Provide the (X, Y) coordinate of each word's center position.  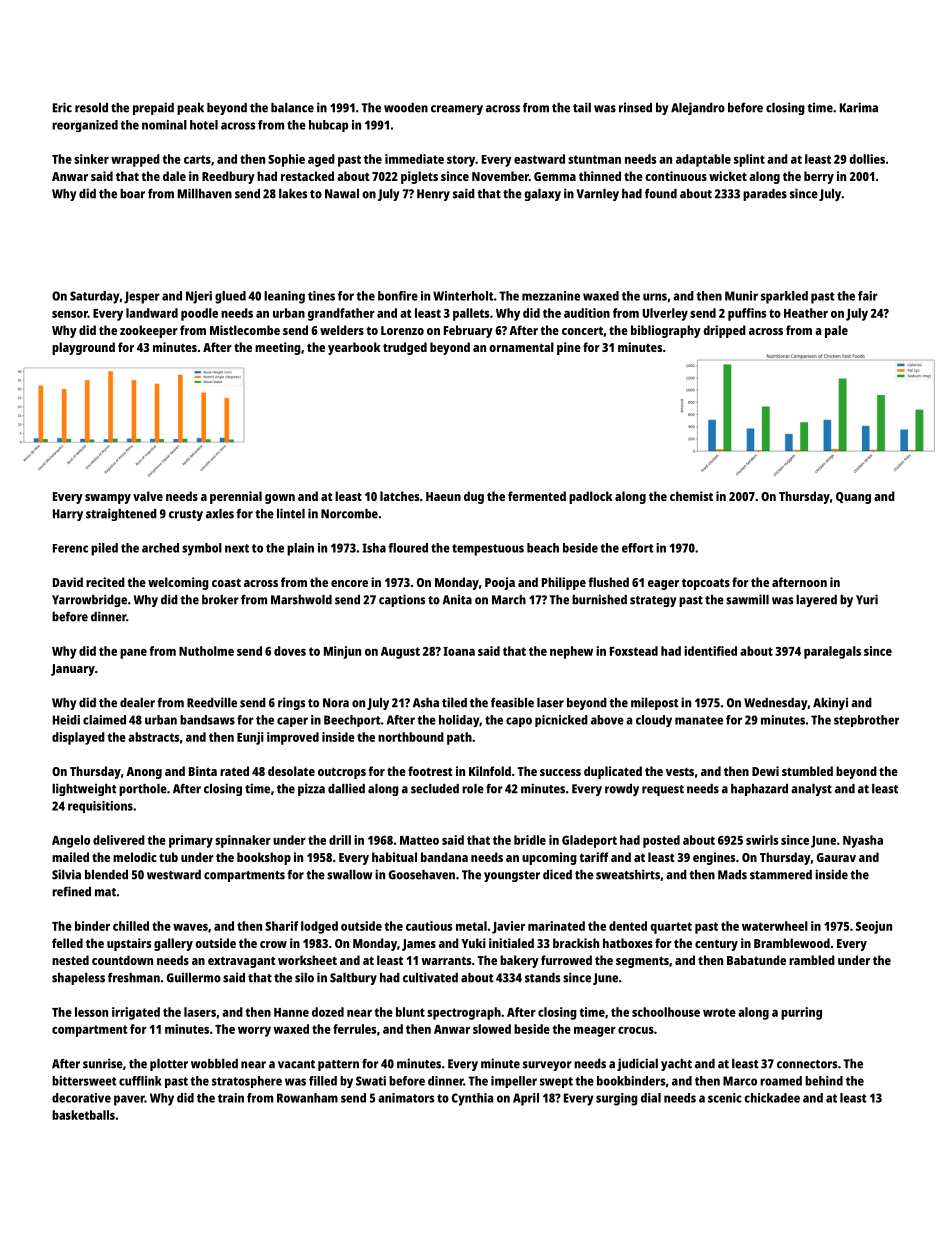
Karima (859, 107)
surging (617, 1099)
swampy (108, 499)
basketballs (83, 1115)
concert (582, 330)
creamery (457, 110)
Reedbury (228, 177)
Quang (853, 498)
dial (651, 1098)
